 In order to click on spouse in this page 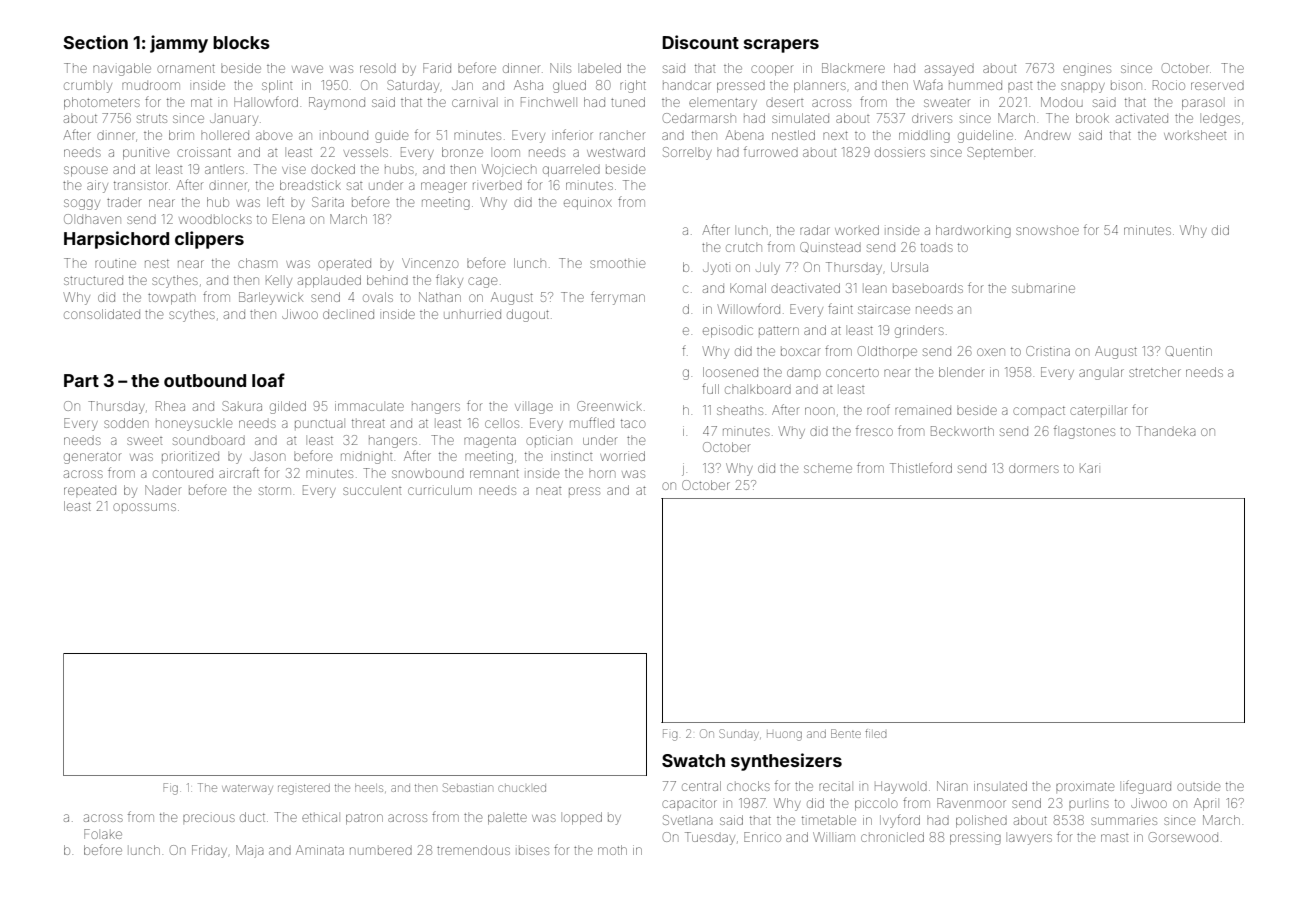, I will do `click(86, 171)`.
